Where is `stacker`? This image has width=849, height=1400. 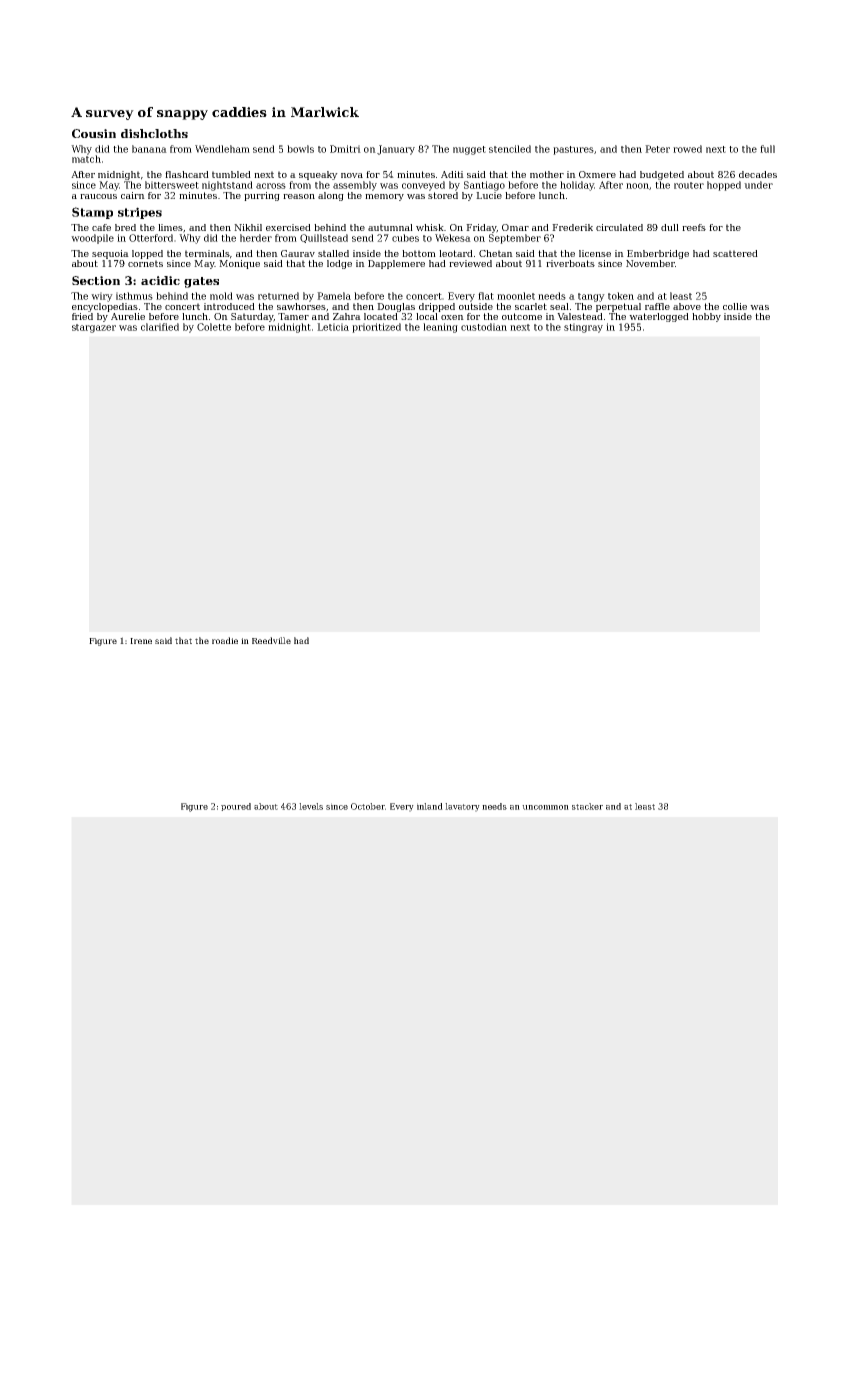 stacker is located at coordinates (587, 806).
